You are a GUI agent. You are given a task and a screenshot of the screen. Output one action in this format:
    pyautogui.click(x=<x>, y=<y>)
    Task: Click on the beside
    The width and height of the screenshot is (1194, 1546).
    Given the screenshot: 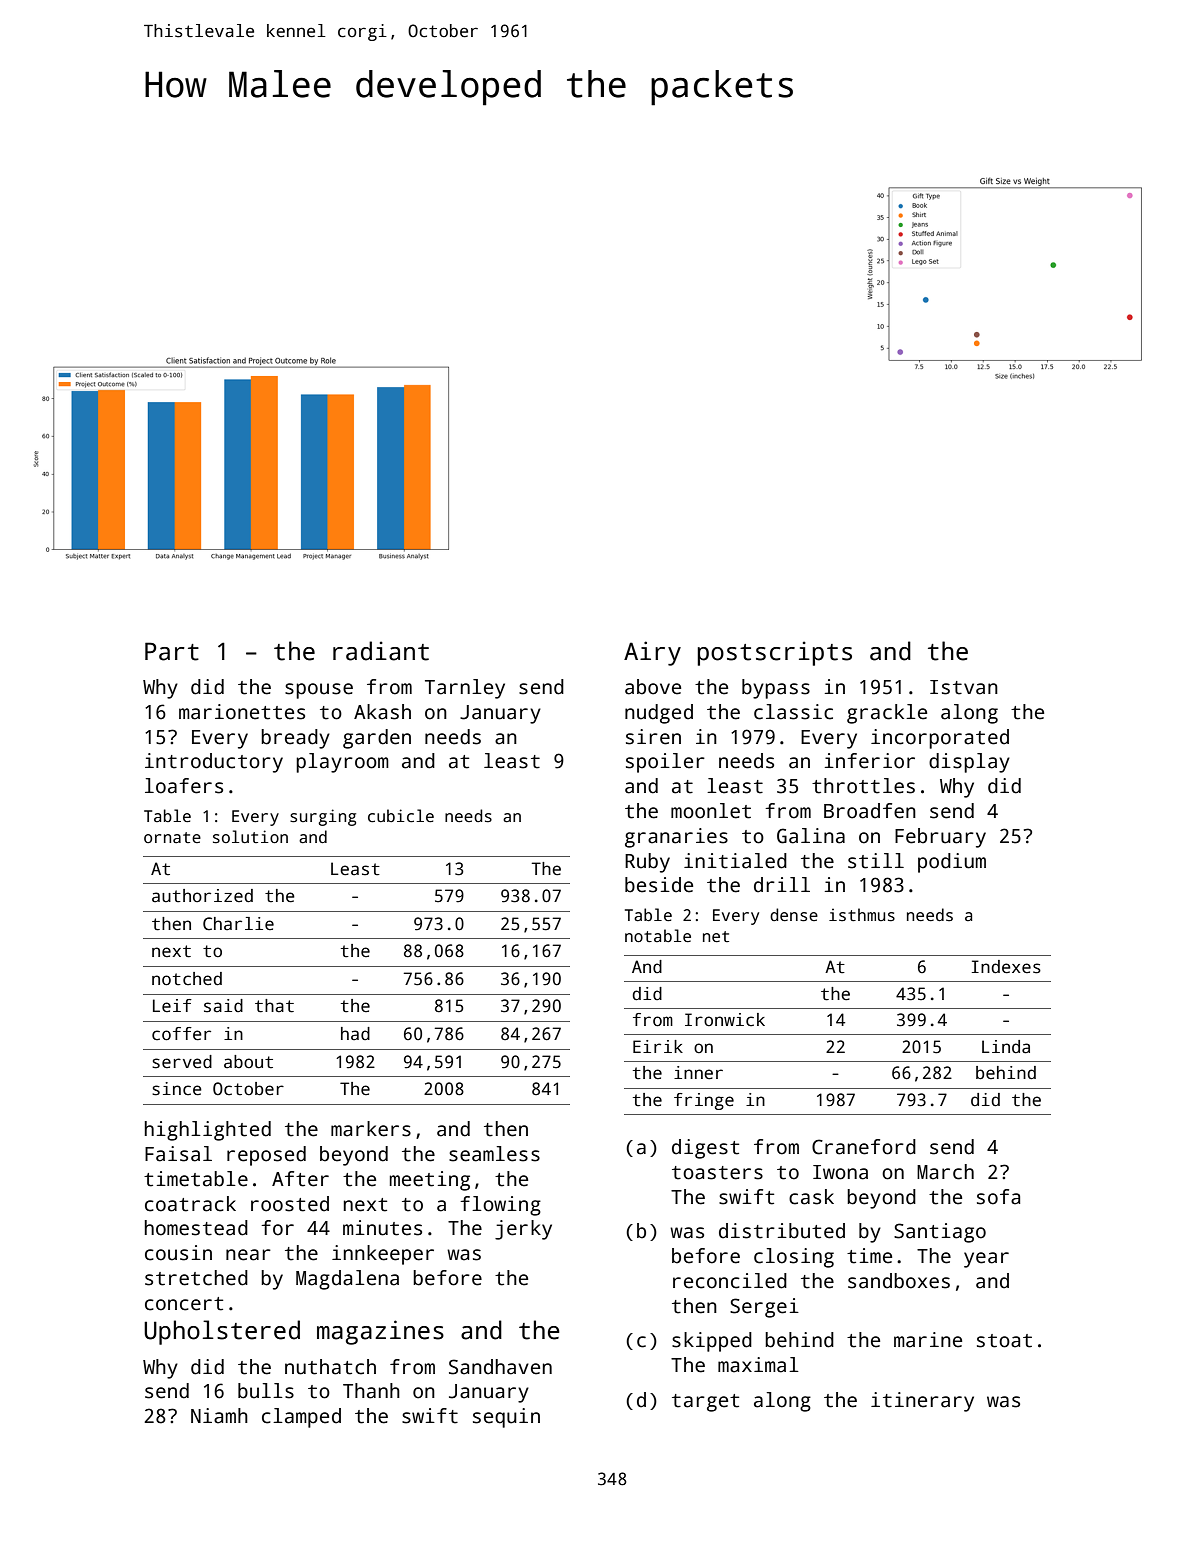 What is the action you would take?
    pyautogui.click(x=659, y=885)
